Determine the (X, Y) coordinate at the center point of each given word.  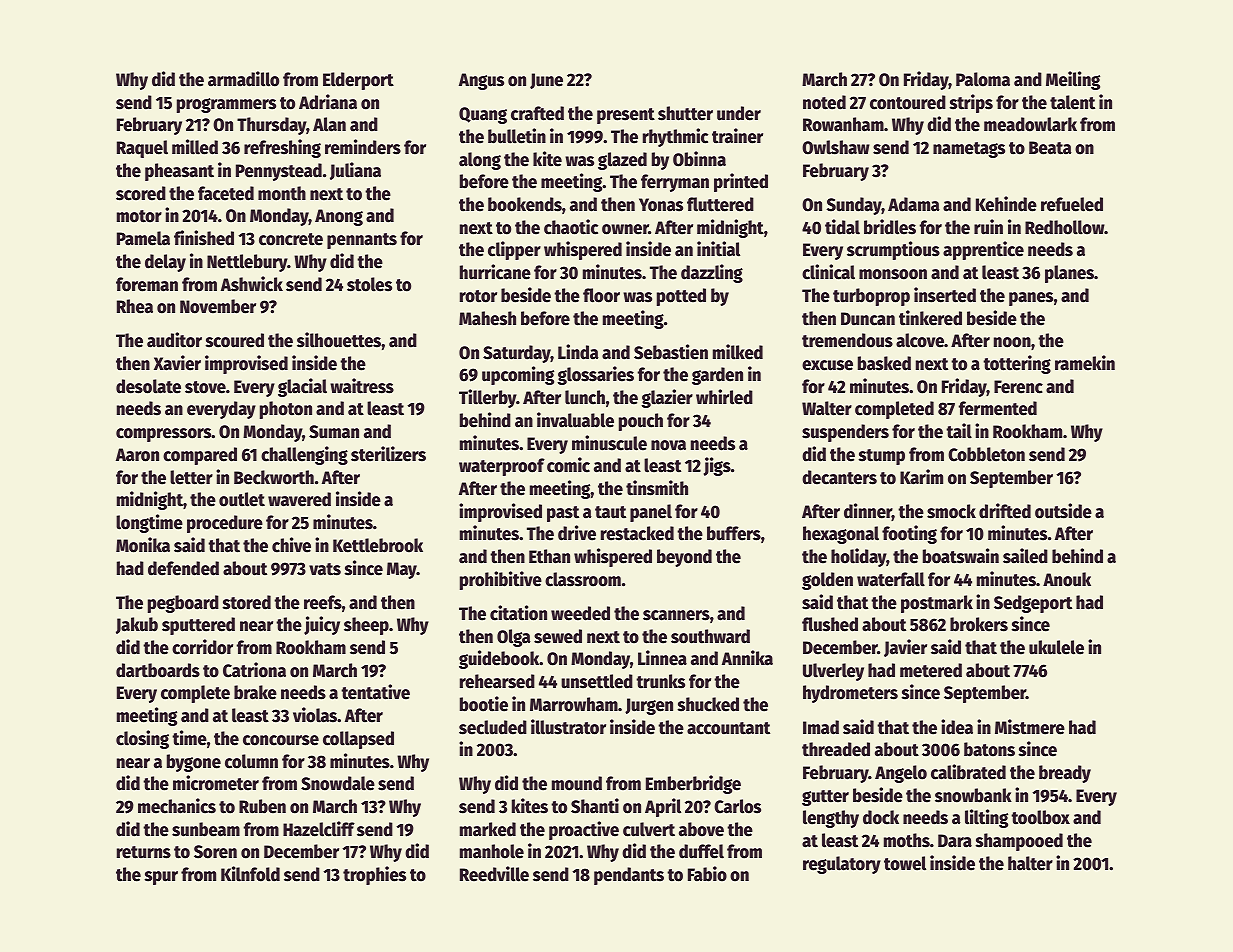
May (402, 570)
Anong (339, 217)
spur (161, 878)
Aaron (137, 455)
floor (601, 295)
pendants (629, 876)
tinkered (930, 318)
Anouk (1067, 579)
